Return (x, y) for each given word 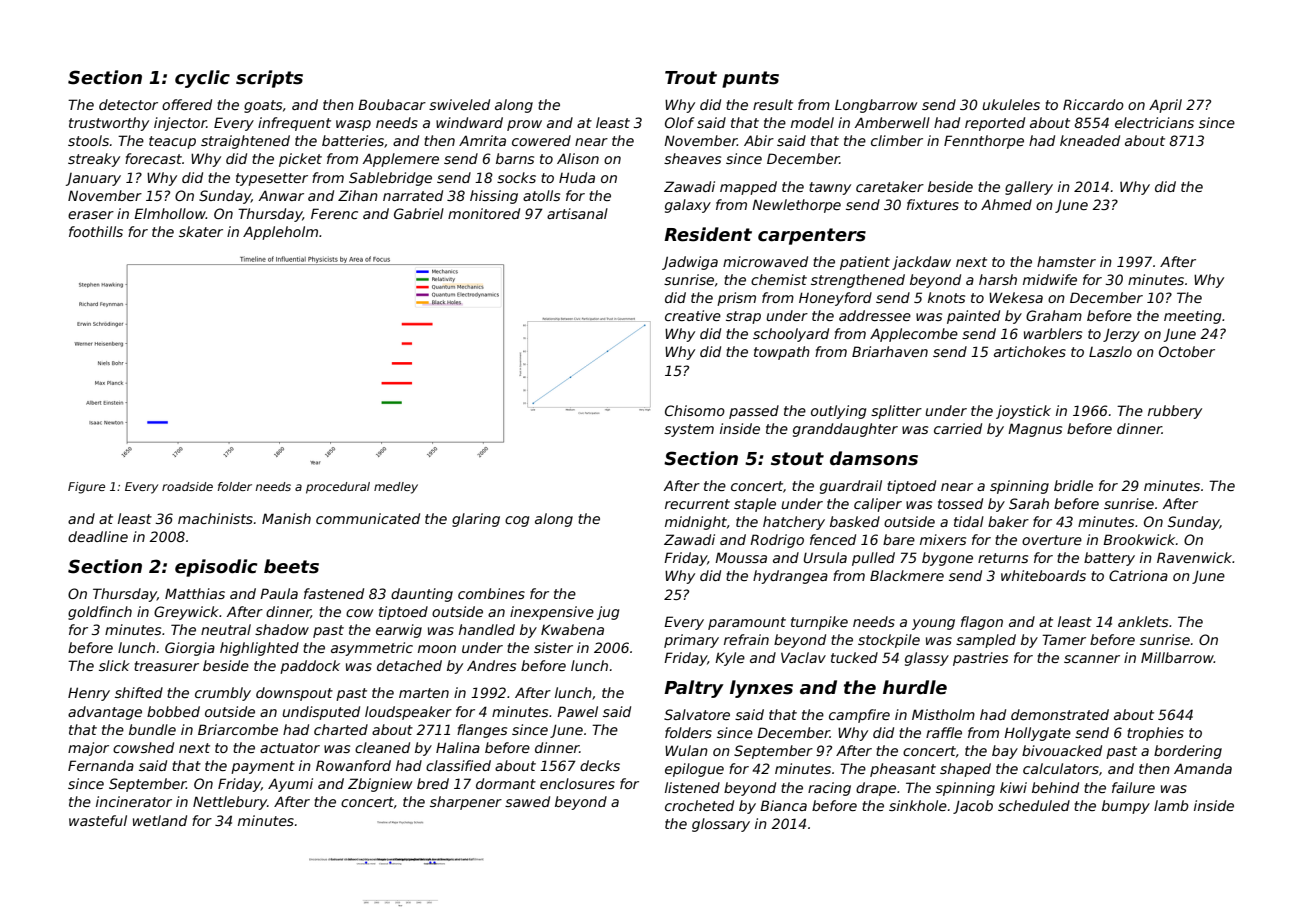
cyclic (202, 79)
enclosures (577, 783)
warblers (1053, 333)
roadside (187, 486)
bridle (1073, 485)
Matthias (195, 593)
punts (750, 79)
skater (201, 231)
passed (754, 412)
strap (743, 317)
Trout (691, 78)
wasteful (98, 820)
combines (491, 593)
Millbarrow (1177, 657)
